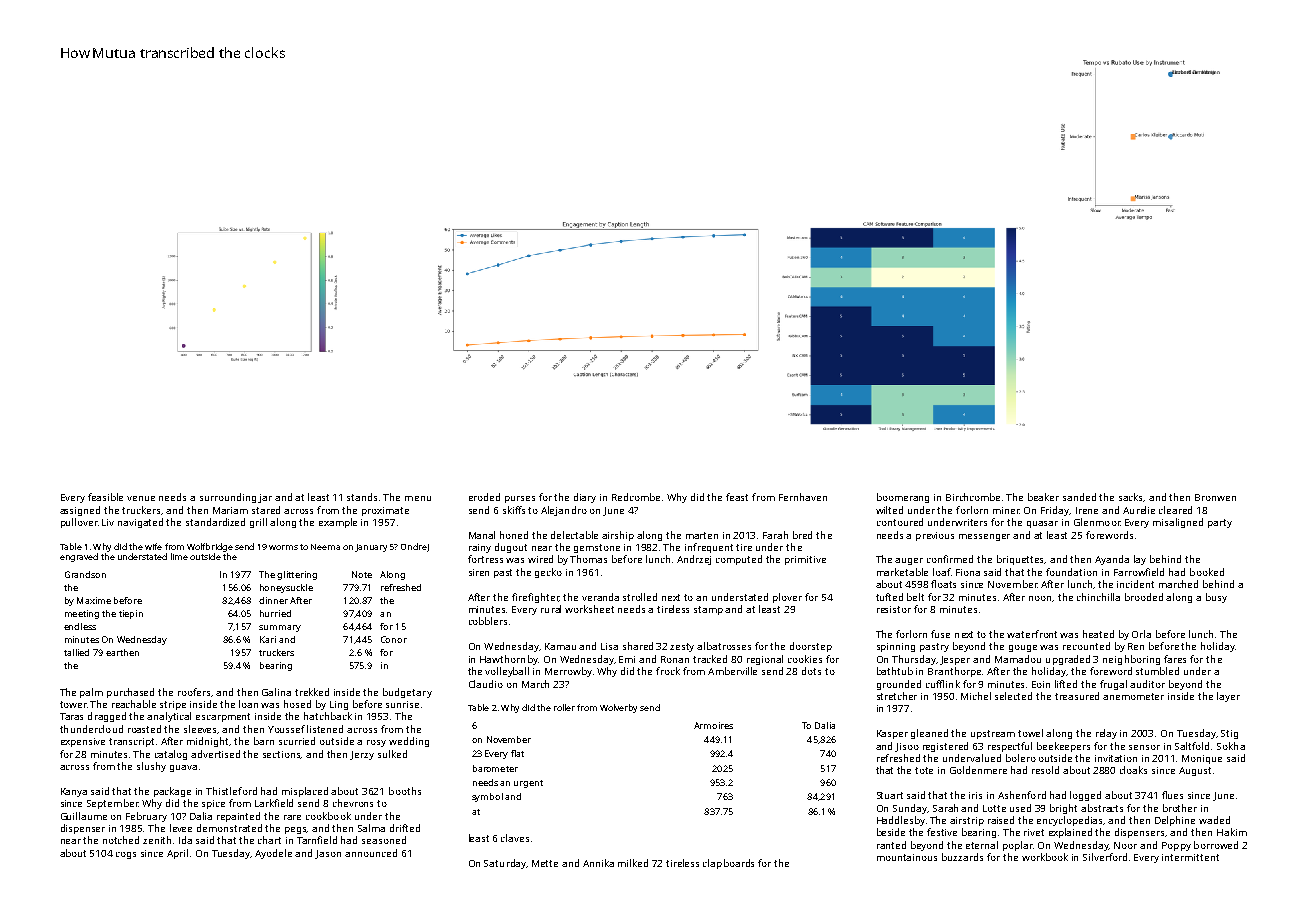 Image resolution: width=1308 pixels, height=924 pixels. What do you see at coordinates (274, 803) in the screenshot?
I see `Larkfield` at bounding box center [274, 803].
